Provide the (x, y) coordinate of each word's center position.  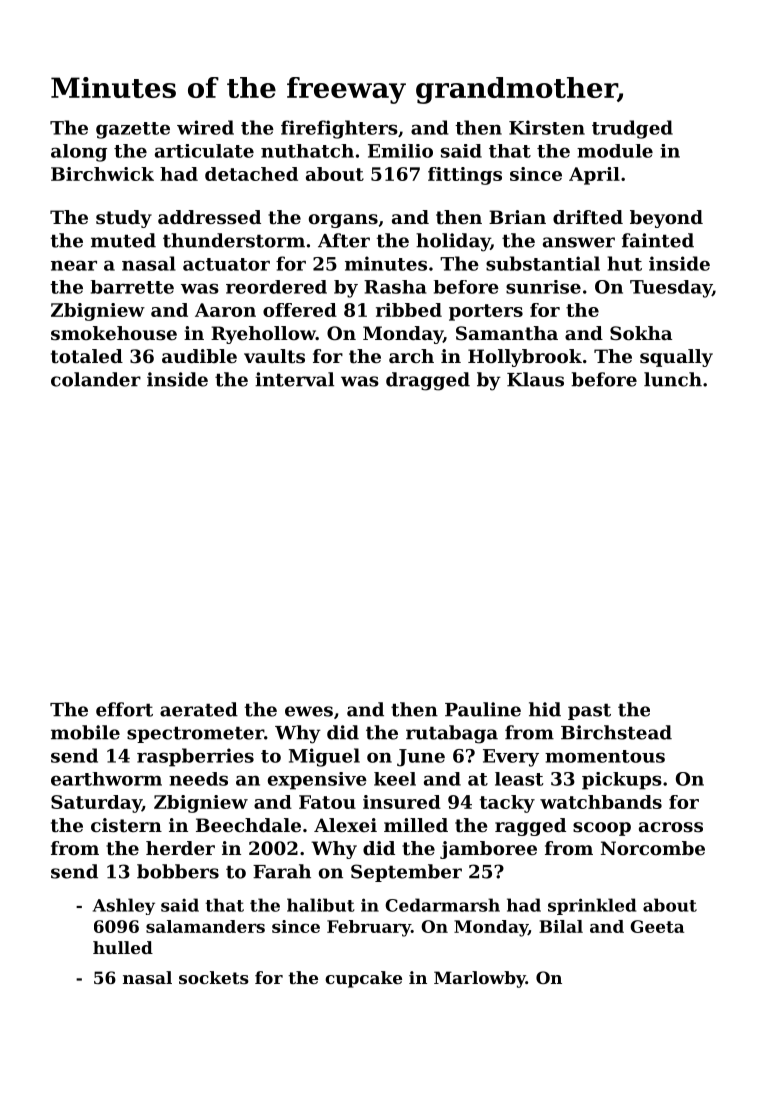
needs (198, 779)
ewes (309, 711)
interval (294, 379)
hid (545, 709)
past (589, 711)
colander (96, 379)
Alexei (345, 825)
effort (124, 709)
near (74, 265)
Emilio (400, 151)
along (79, 153)
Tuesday (671, 289)
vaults (274, 356)
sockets (214, 977)
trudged (632, 129)
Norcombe (653, 848)
